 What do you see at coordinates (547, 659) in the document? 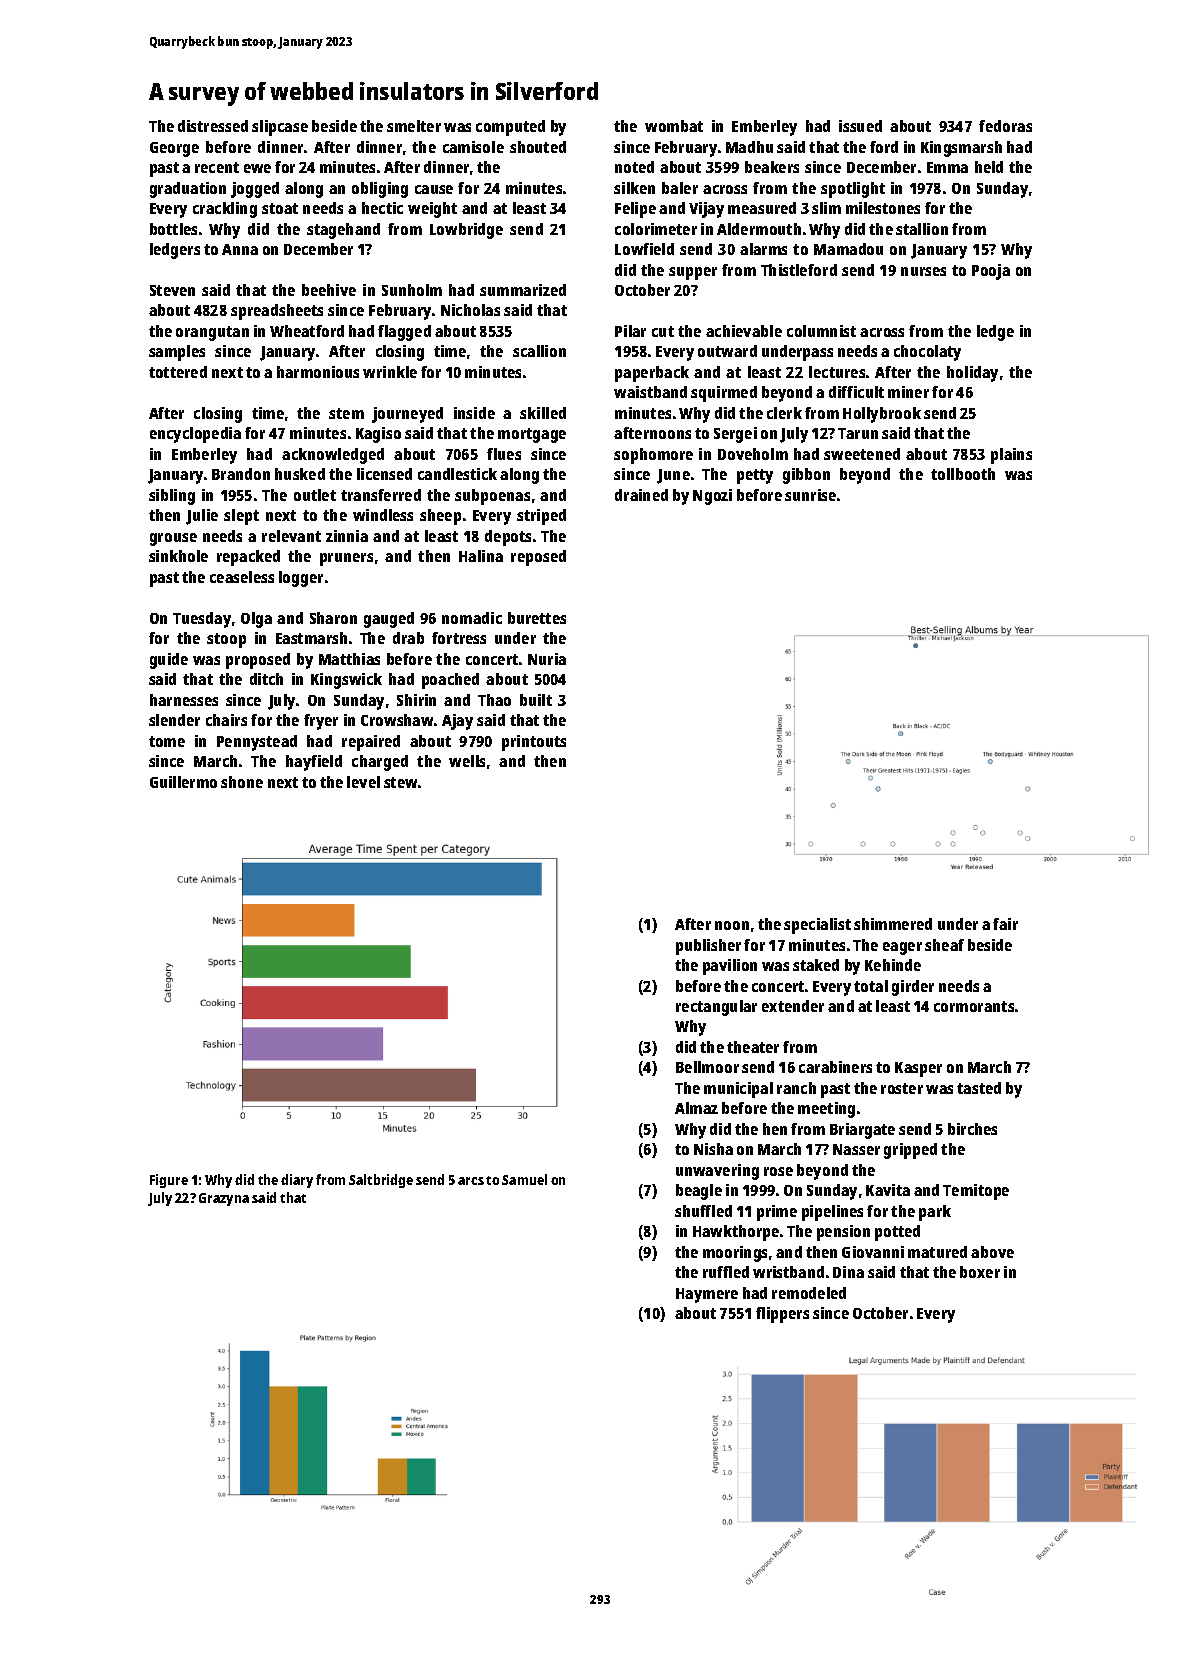
I see `Nuria` at bounding box center [547, 659].
